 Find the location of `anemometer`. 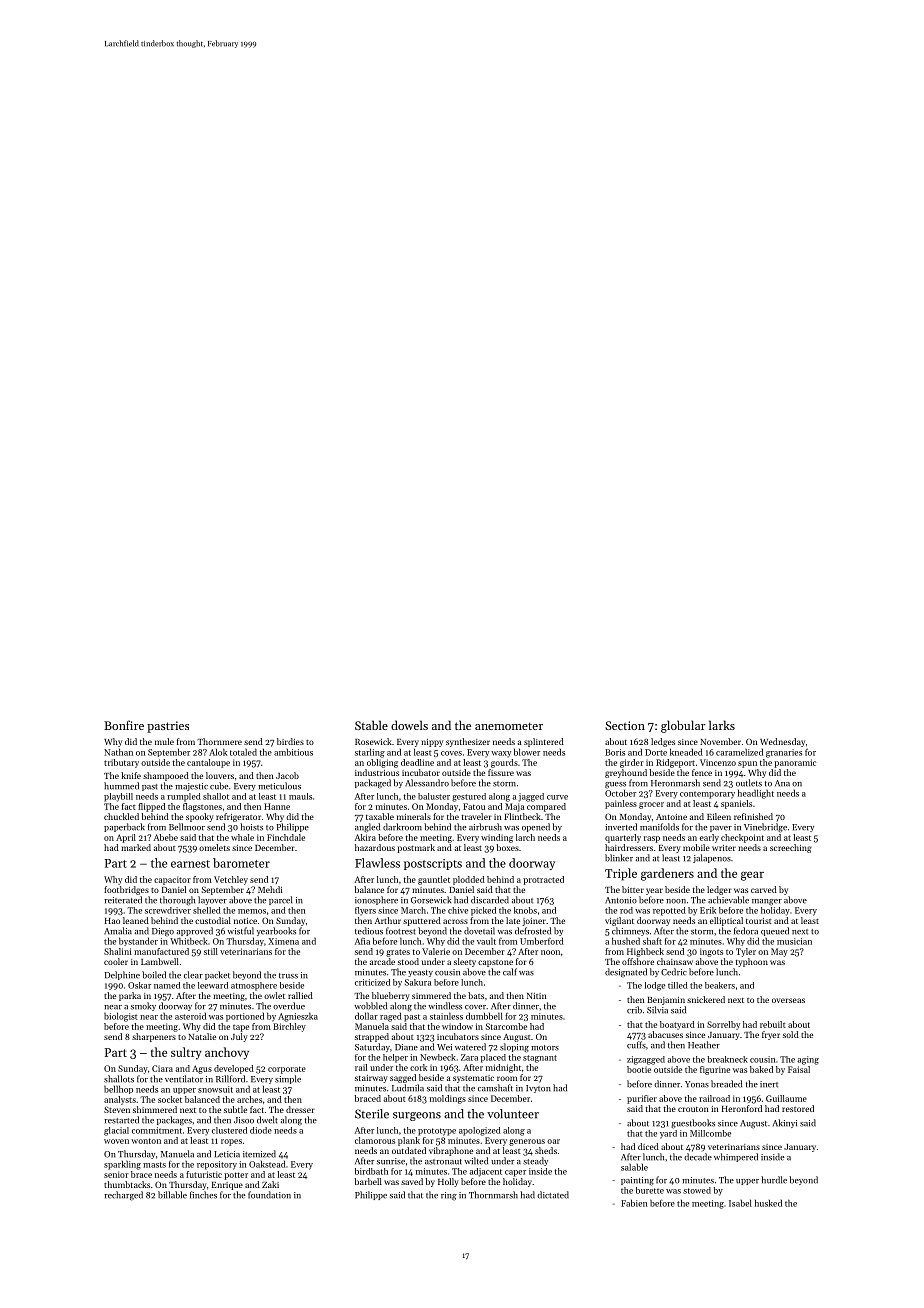

anemometer is located at coordinates (509, 726).
